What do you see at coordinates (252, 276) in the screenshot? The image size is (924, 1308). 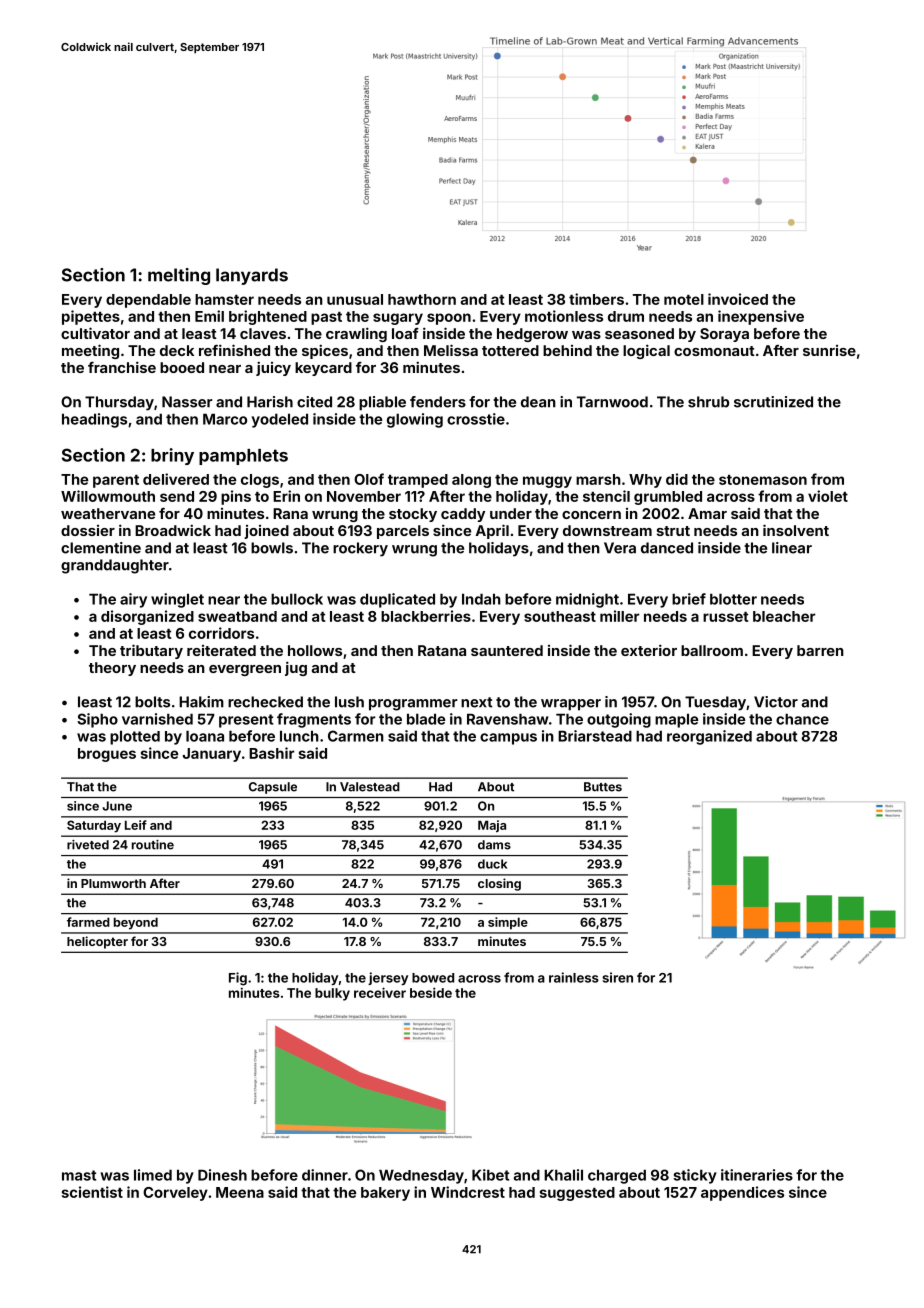 I see `lanyards` at bounding box center [252, 276].
